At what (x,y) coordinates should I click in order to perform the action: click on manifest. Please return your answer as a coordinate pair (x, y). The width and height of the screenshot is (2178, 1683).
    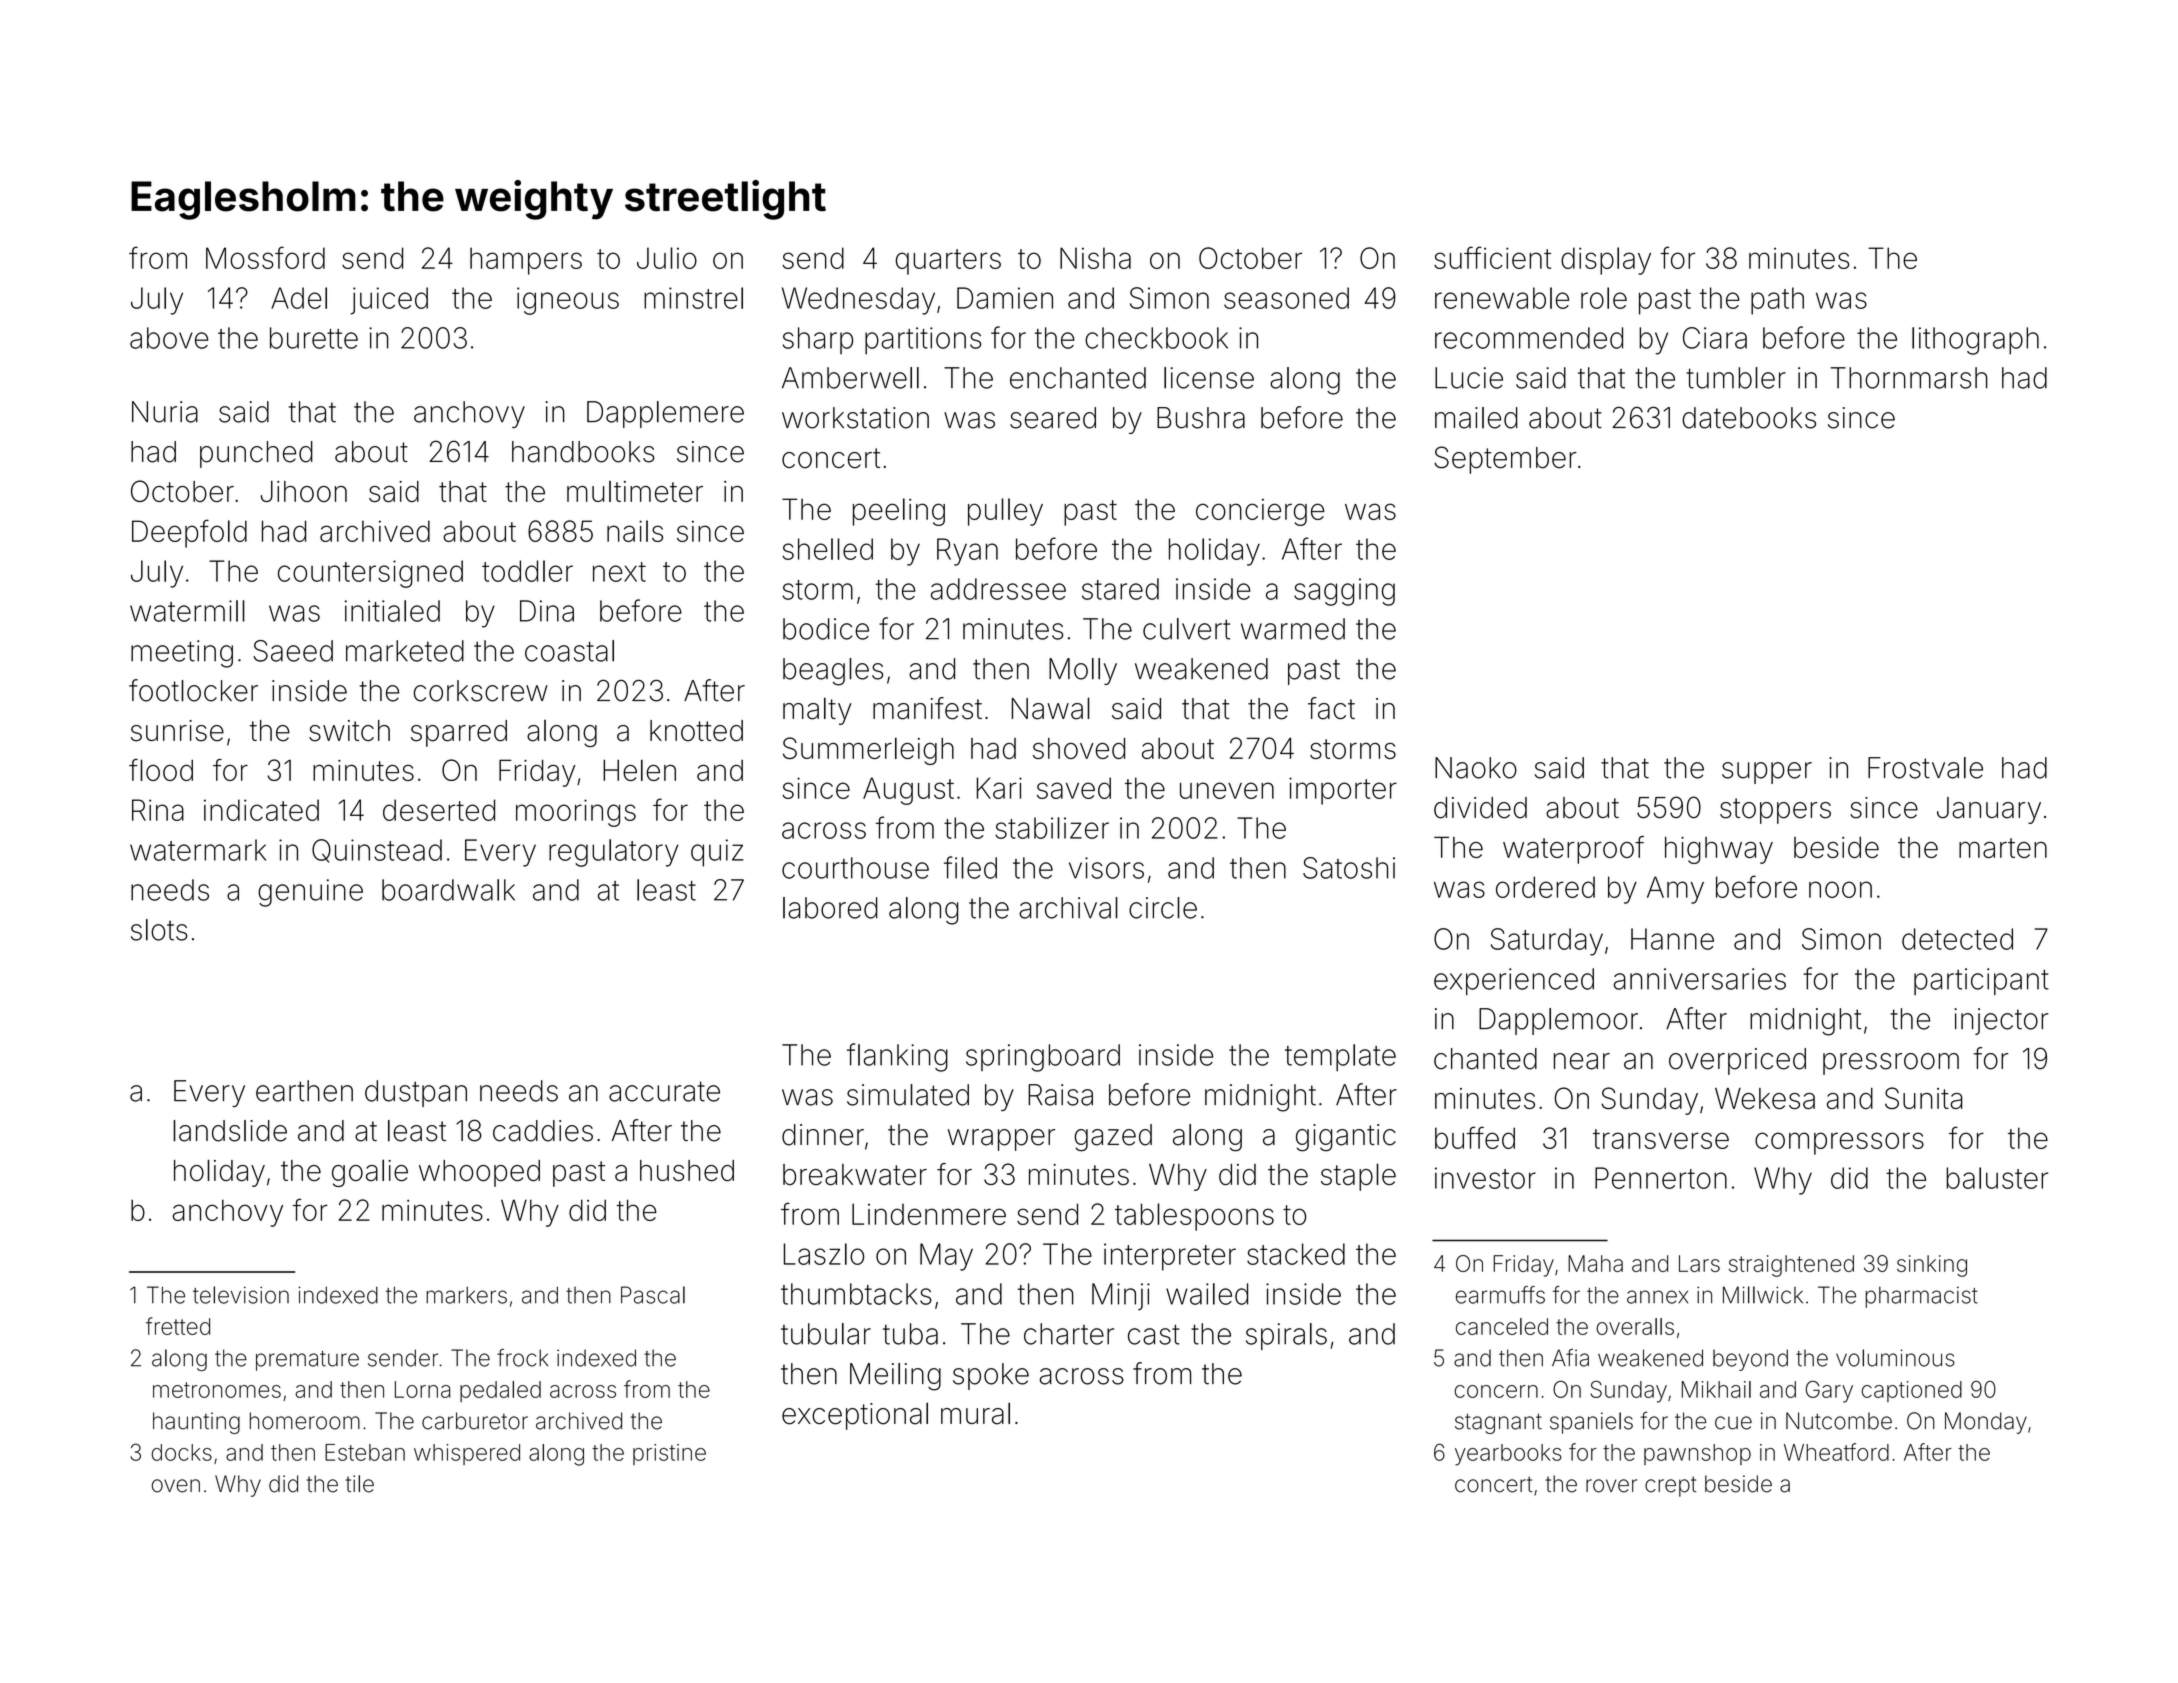
    Looking at the image, I should click on (927, 708).
